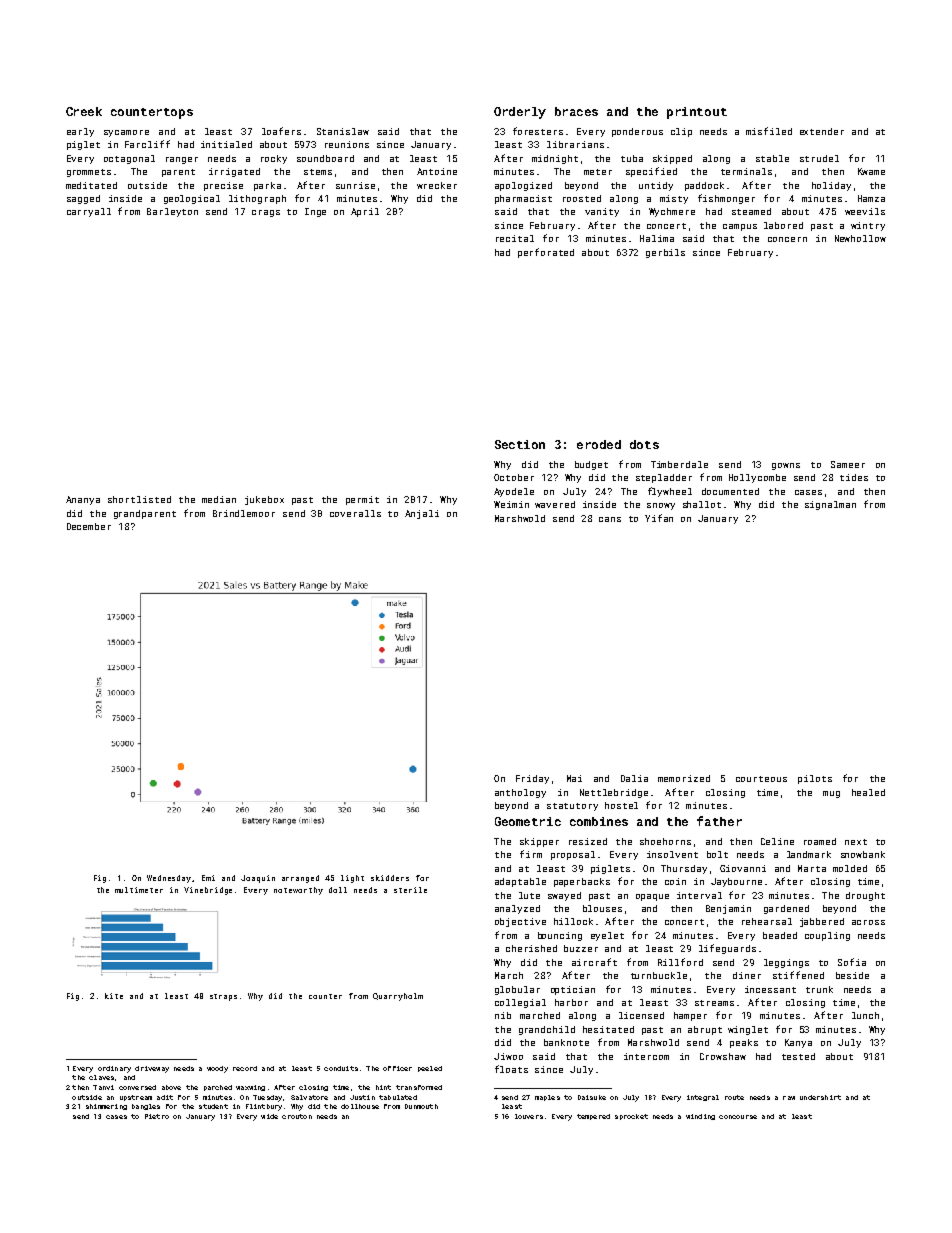 The width and height of the image is (952, 1233). I want to click on Stanislaw, so click(343, 131).
